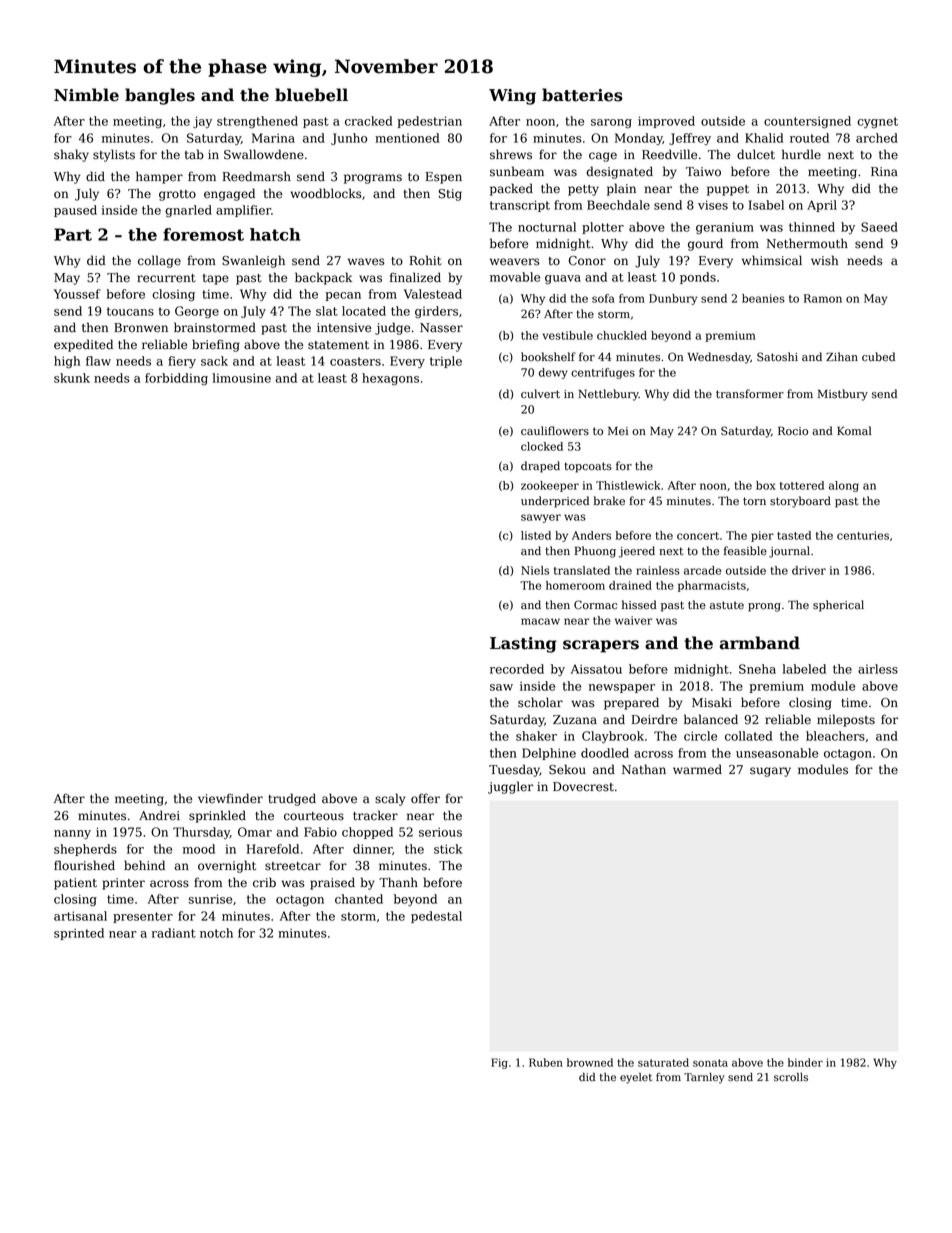 The image size is (952, 1233). What do you see at coordinates (846, 720) in the document?
I see `mileposts` at bounding box center [846, 720].
